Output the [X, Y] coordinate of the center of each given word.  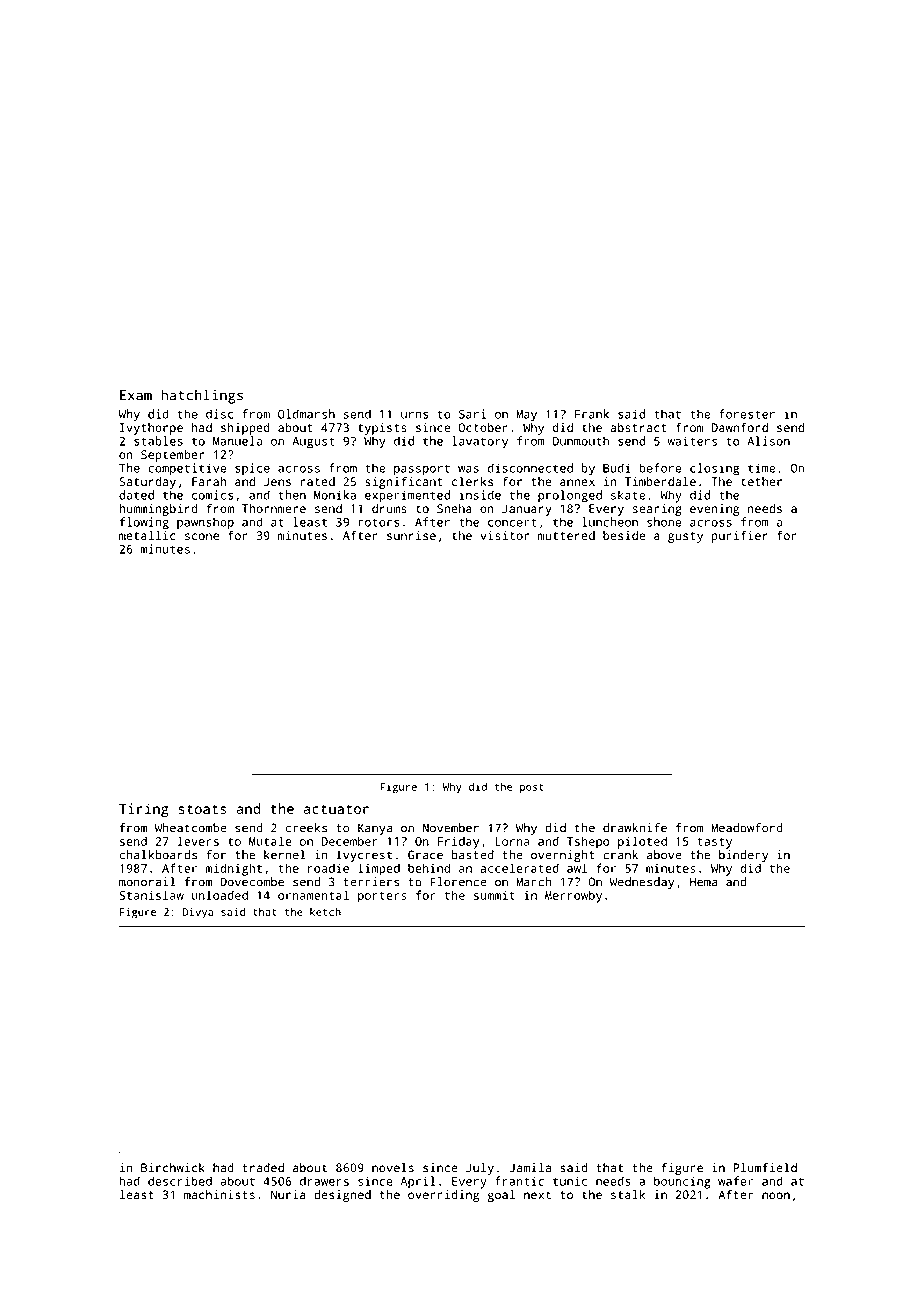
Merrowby [573, 896]
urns [414, 415]
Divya [198, 913]
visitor [504, 535]
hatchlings [202, 396]
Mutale [270, 841]
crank [620, 855]
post [532, 789]
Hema [703, 882]
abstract [638, 427]
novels [393, 1168]
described [180, 1181]
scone [202, 536]
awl [577, 868]
